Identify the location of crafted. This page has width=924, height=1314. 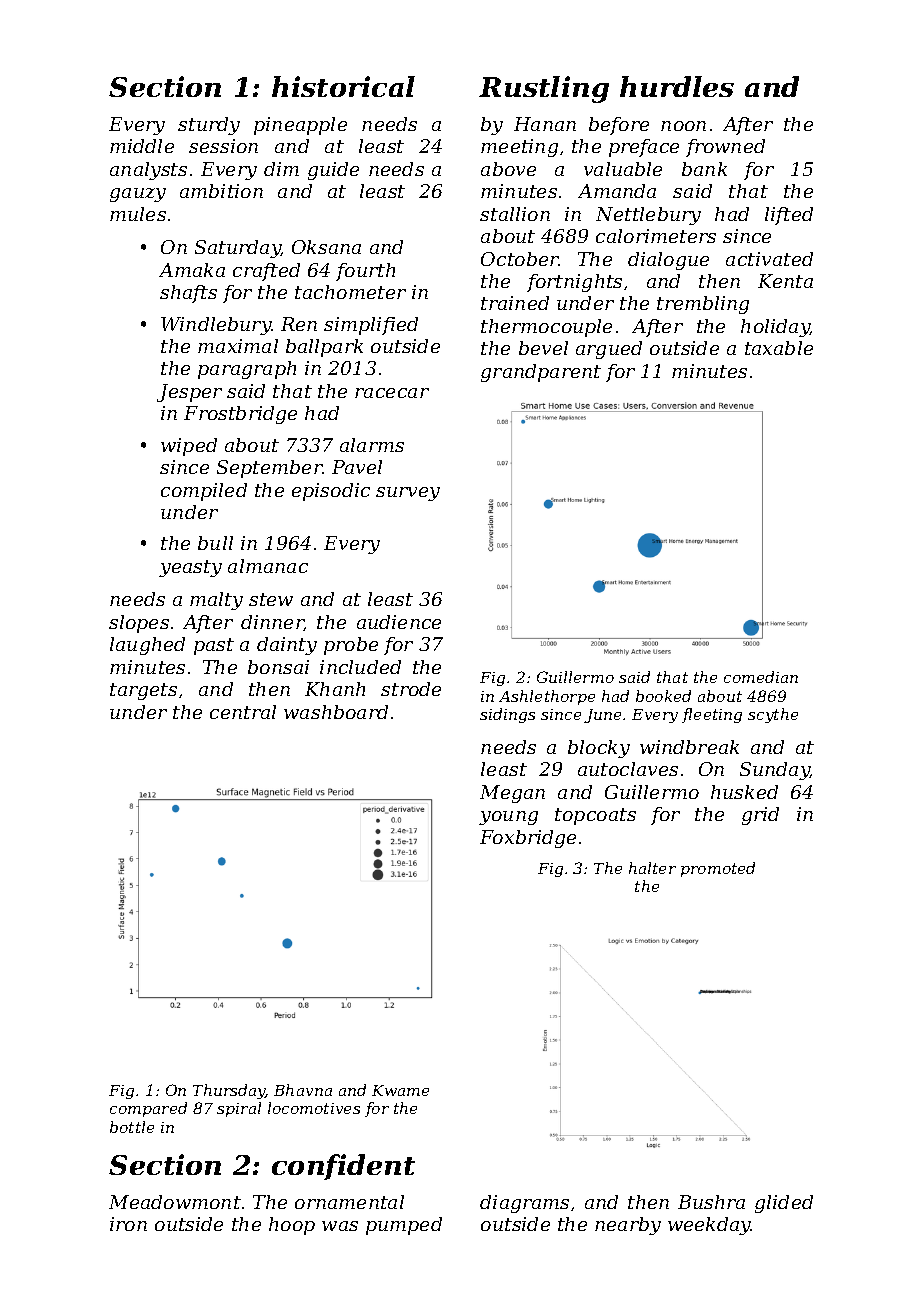
(266, 272).
